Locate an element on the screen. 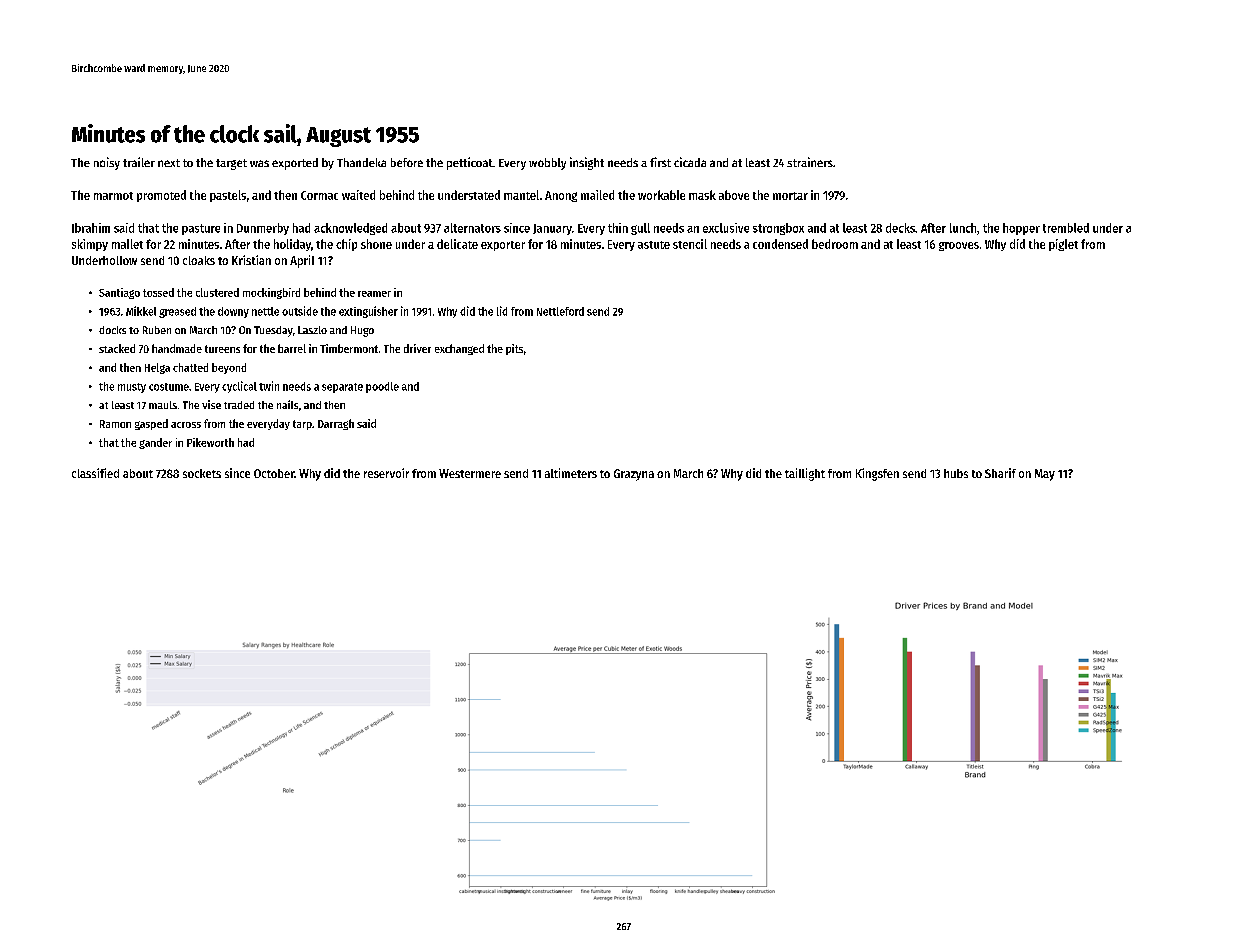 The height and width of the screenshot is (952, 1233). strainers is located at coordinates (810, 162).
